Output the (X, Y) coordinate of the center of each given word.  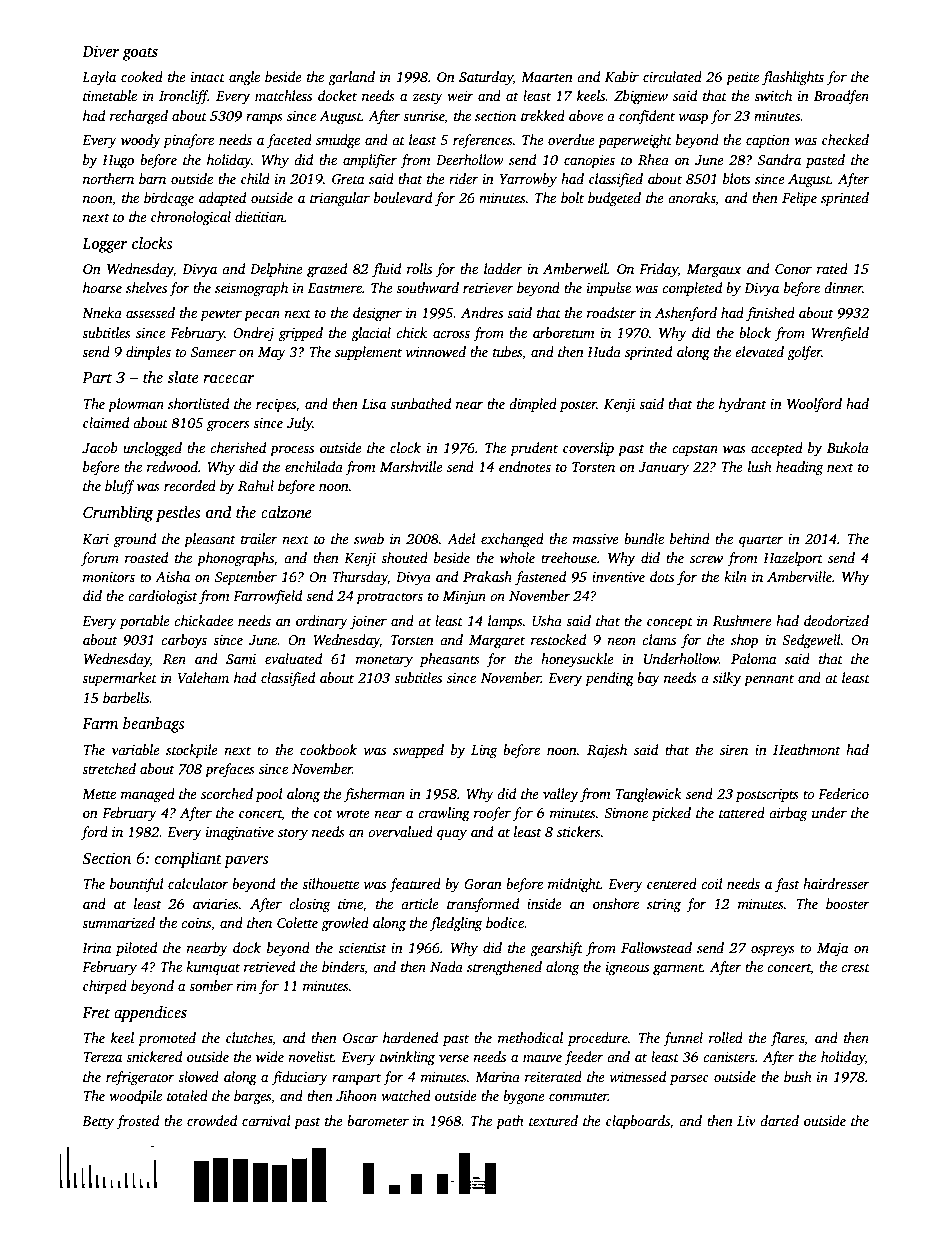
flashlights (793, 78)
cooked (142, 76)
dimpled (533, 405)
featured (415, 885)
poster (578, 406)
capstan (695, 450)
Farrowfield (267, 597)
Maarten (547, 77)
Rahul (256, 485)
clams (659, 639)
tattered (742, 812)
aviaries (216, 904)
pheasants (450, 660)
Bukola (848, 447)
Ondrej (253, 334)
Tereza (102, 1057)
